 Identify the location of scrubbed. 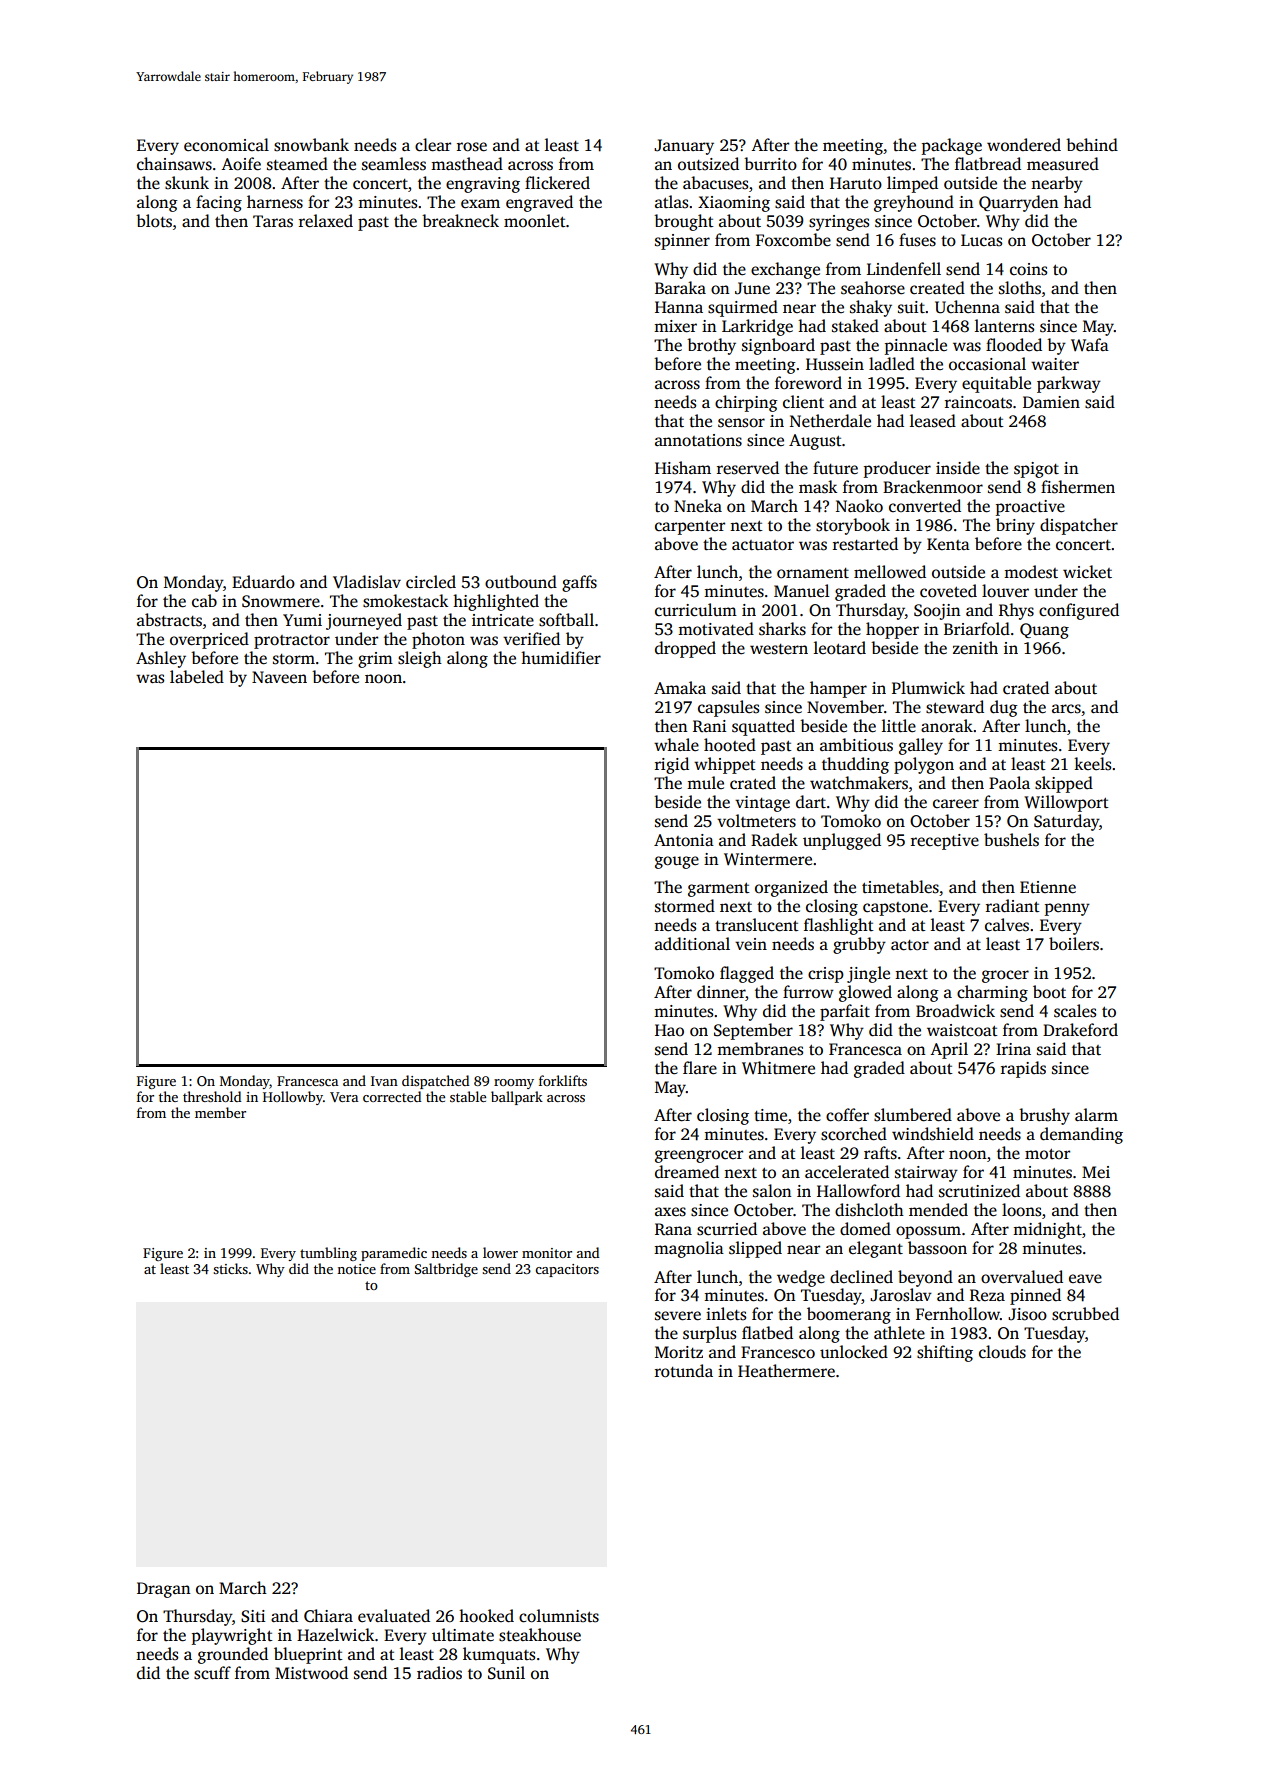
(1085, 1314).
